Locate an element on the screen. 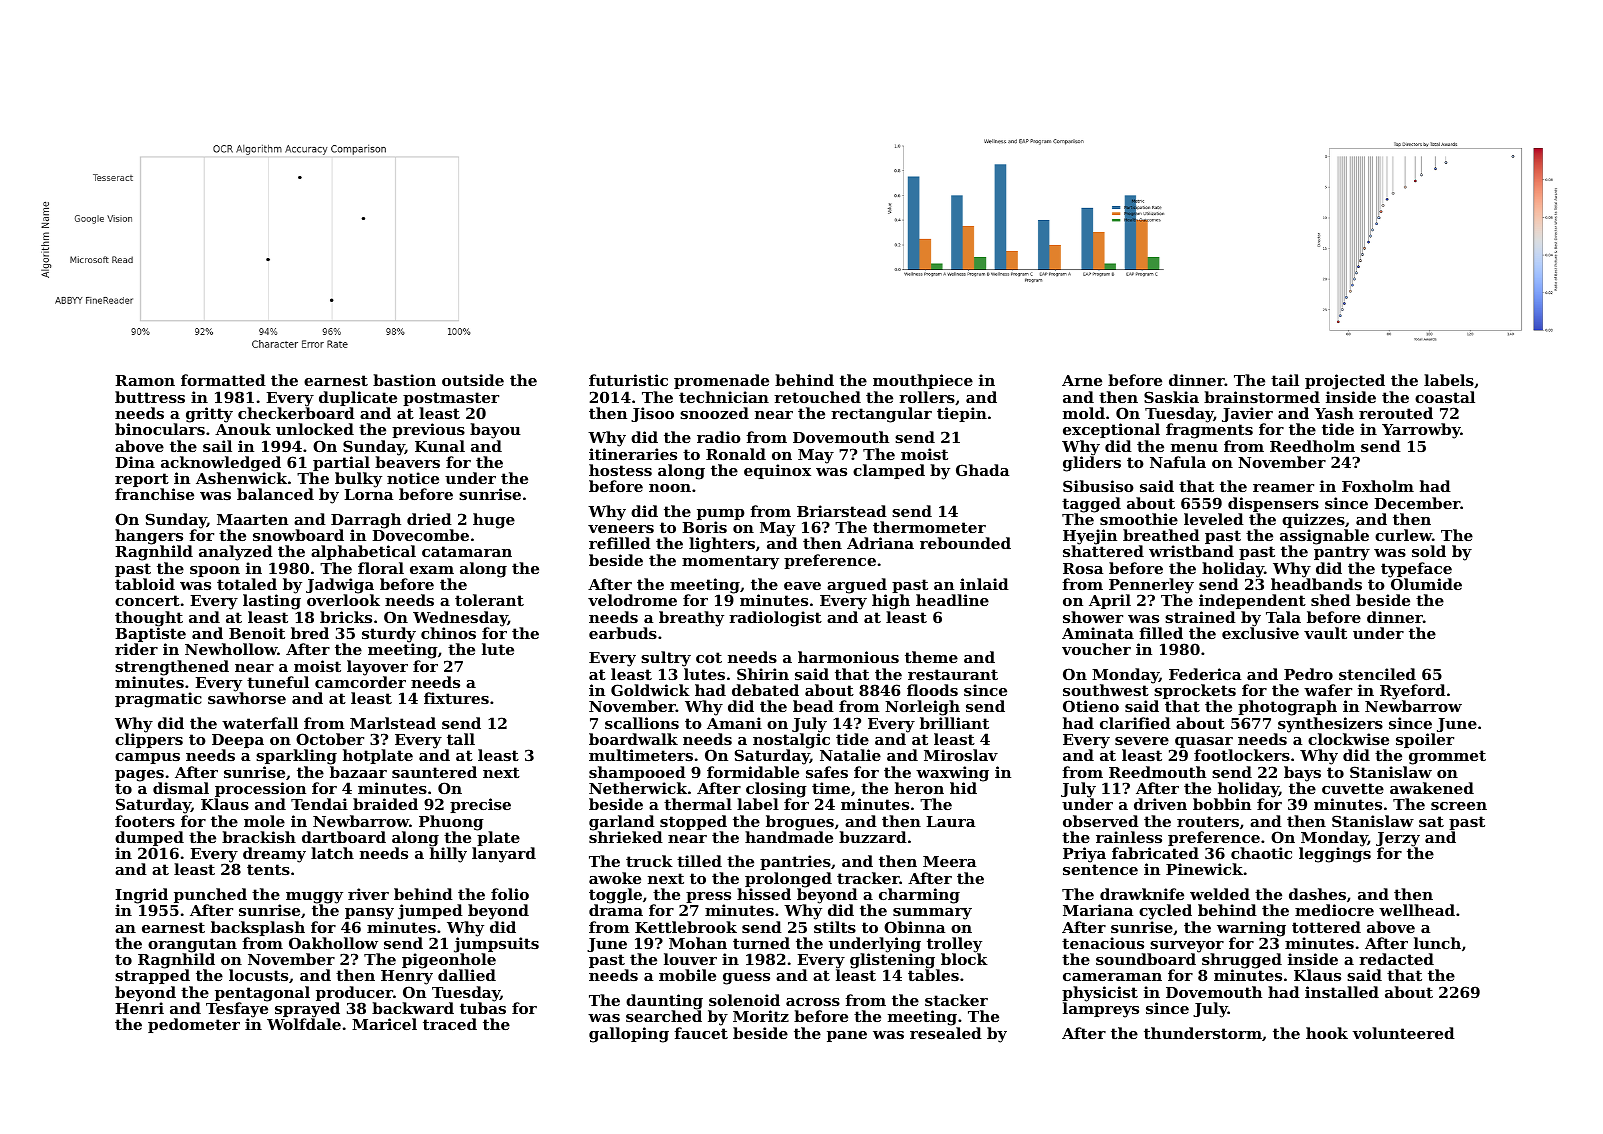 The width and height of the screenshot is (1603, 1134). sauntered is located at coordinates (434, 772).
